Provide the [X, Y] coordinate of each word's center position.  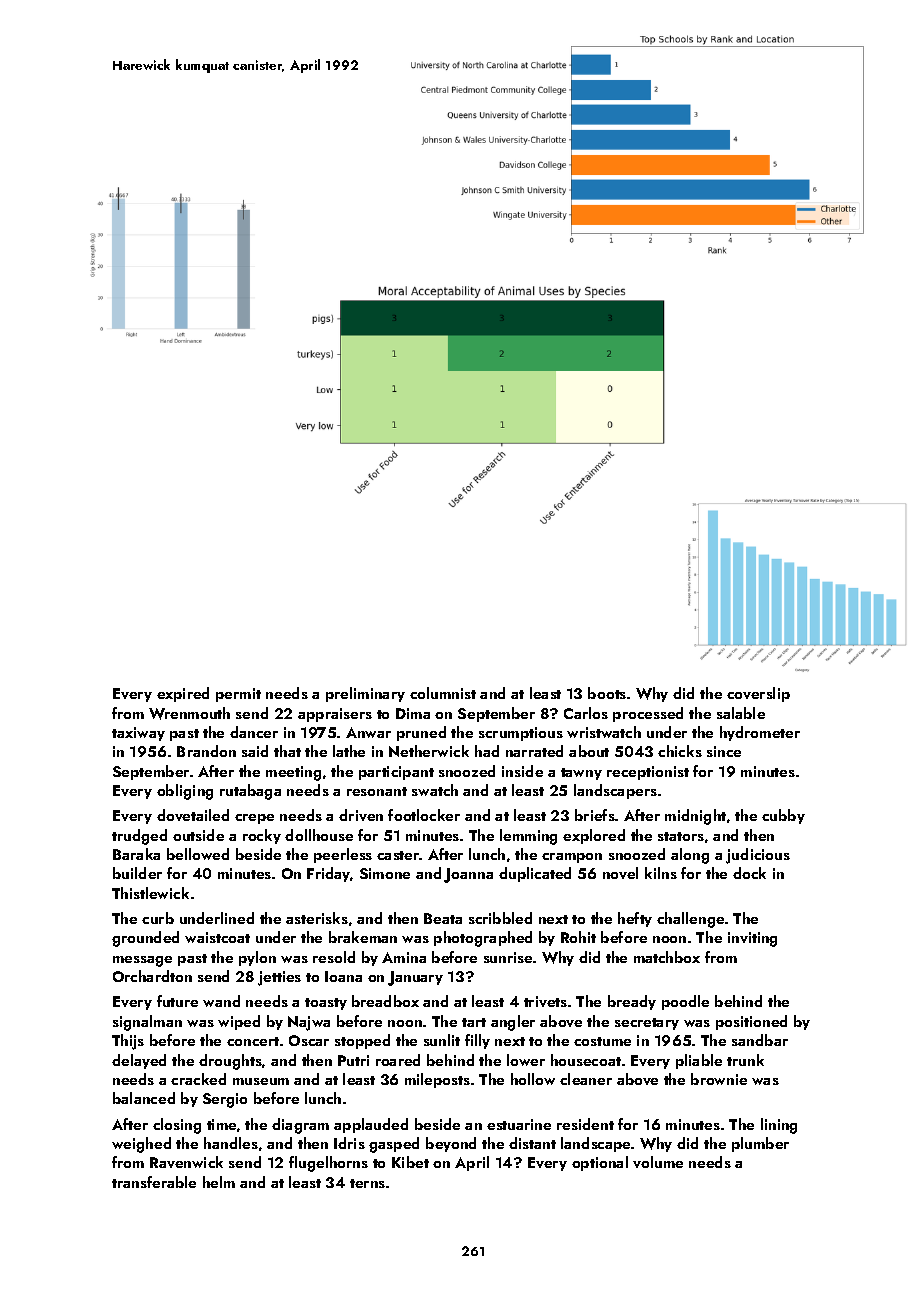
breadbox [385, 1001]
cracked [198, 1079]
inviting [752, 939]
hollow [533, 1079]
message [142, 961]
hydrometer [760, 733]
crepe [254, 819]
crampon [572, 858]
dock [749, 873]
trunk [745, 1060]
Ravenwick [186, 1162]
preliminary [365, 694]
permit [238, 695]
